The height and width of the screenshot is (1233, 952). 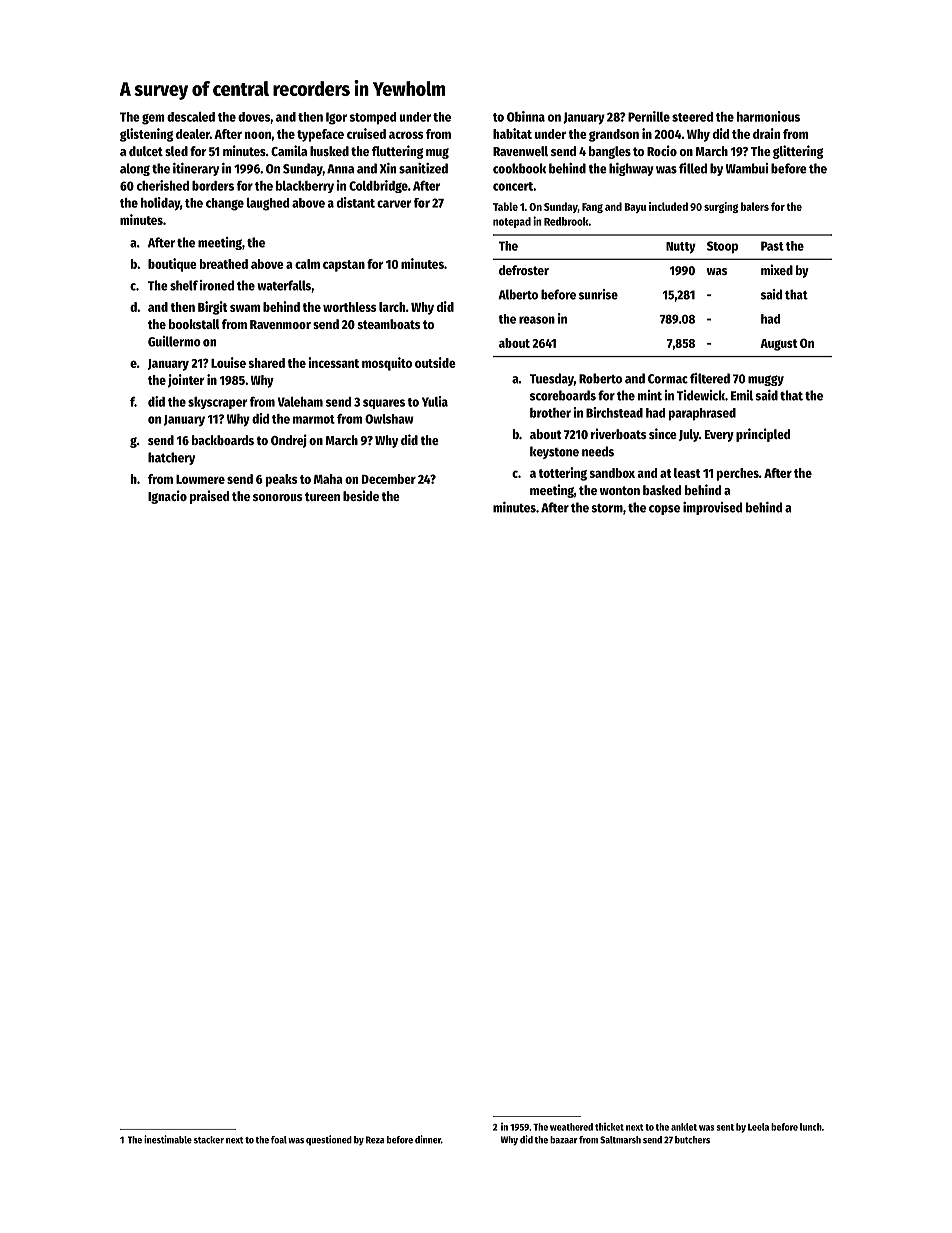 I want to click on gem, so click(x=153, y=119).
